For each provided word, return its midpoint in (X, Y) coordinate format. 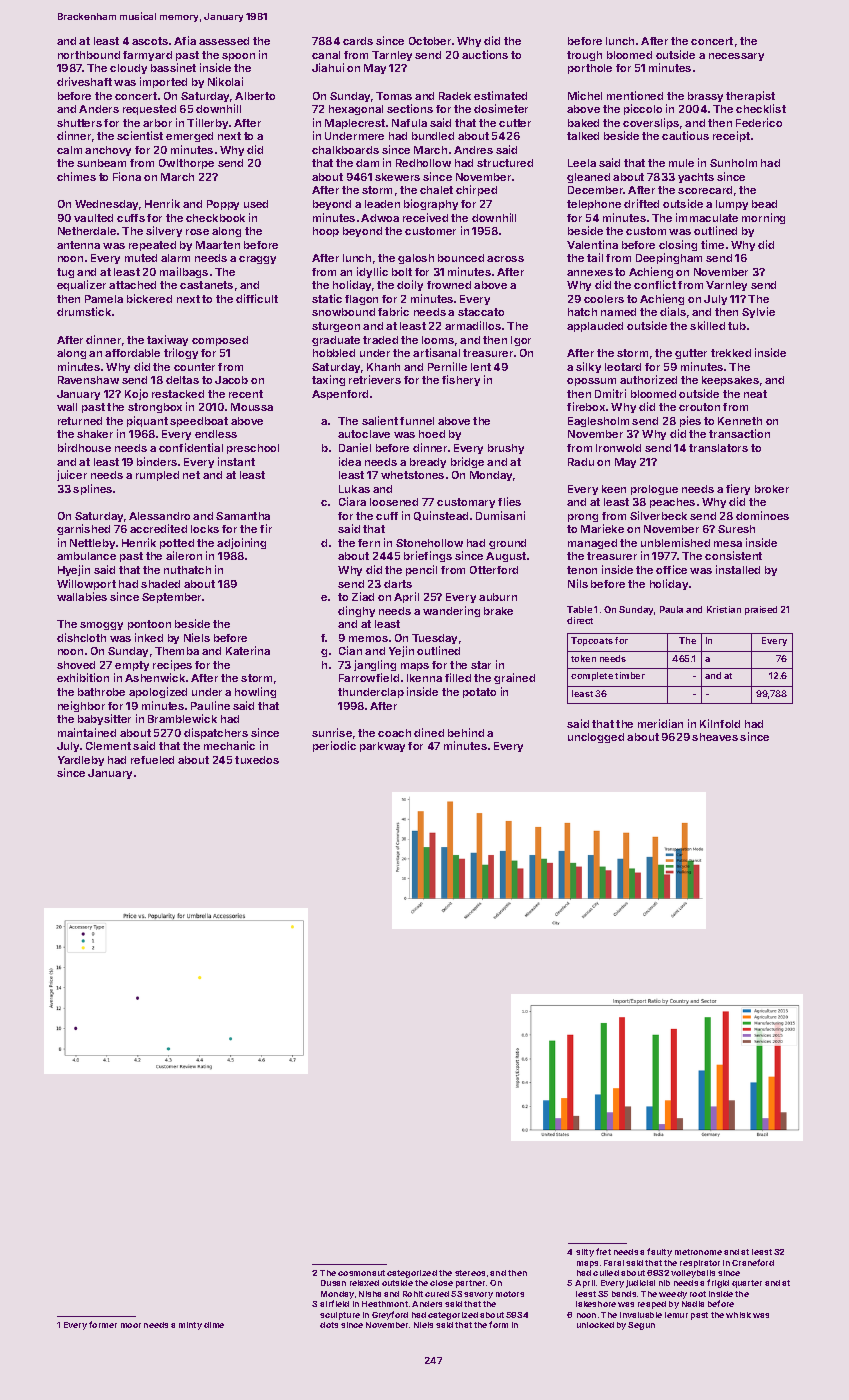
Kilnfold (720, 723)
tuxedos (257, 760)
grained (514, 678)
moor (131, 1325)
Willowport (86, 584)
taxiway (167, 340)
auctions (485, 54)
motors (510, 1294)
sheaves (715, 737)
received (425, 217)
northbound (89, 55)
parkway (382, 747)
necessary (736, 57)
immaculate (707, 217)
